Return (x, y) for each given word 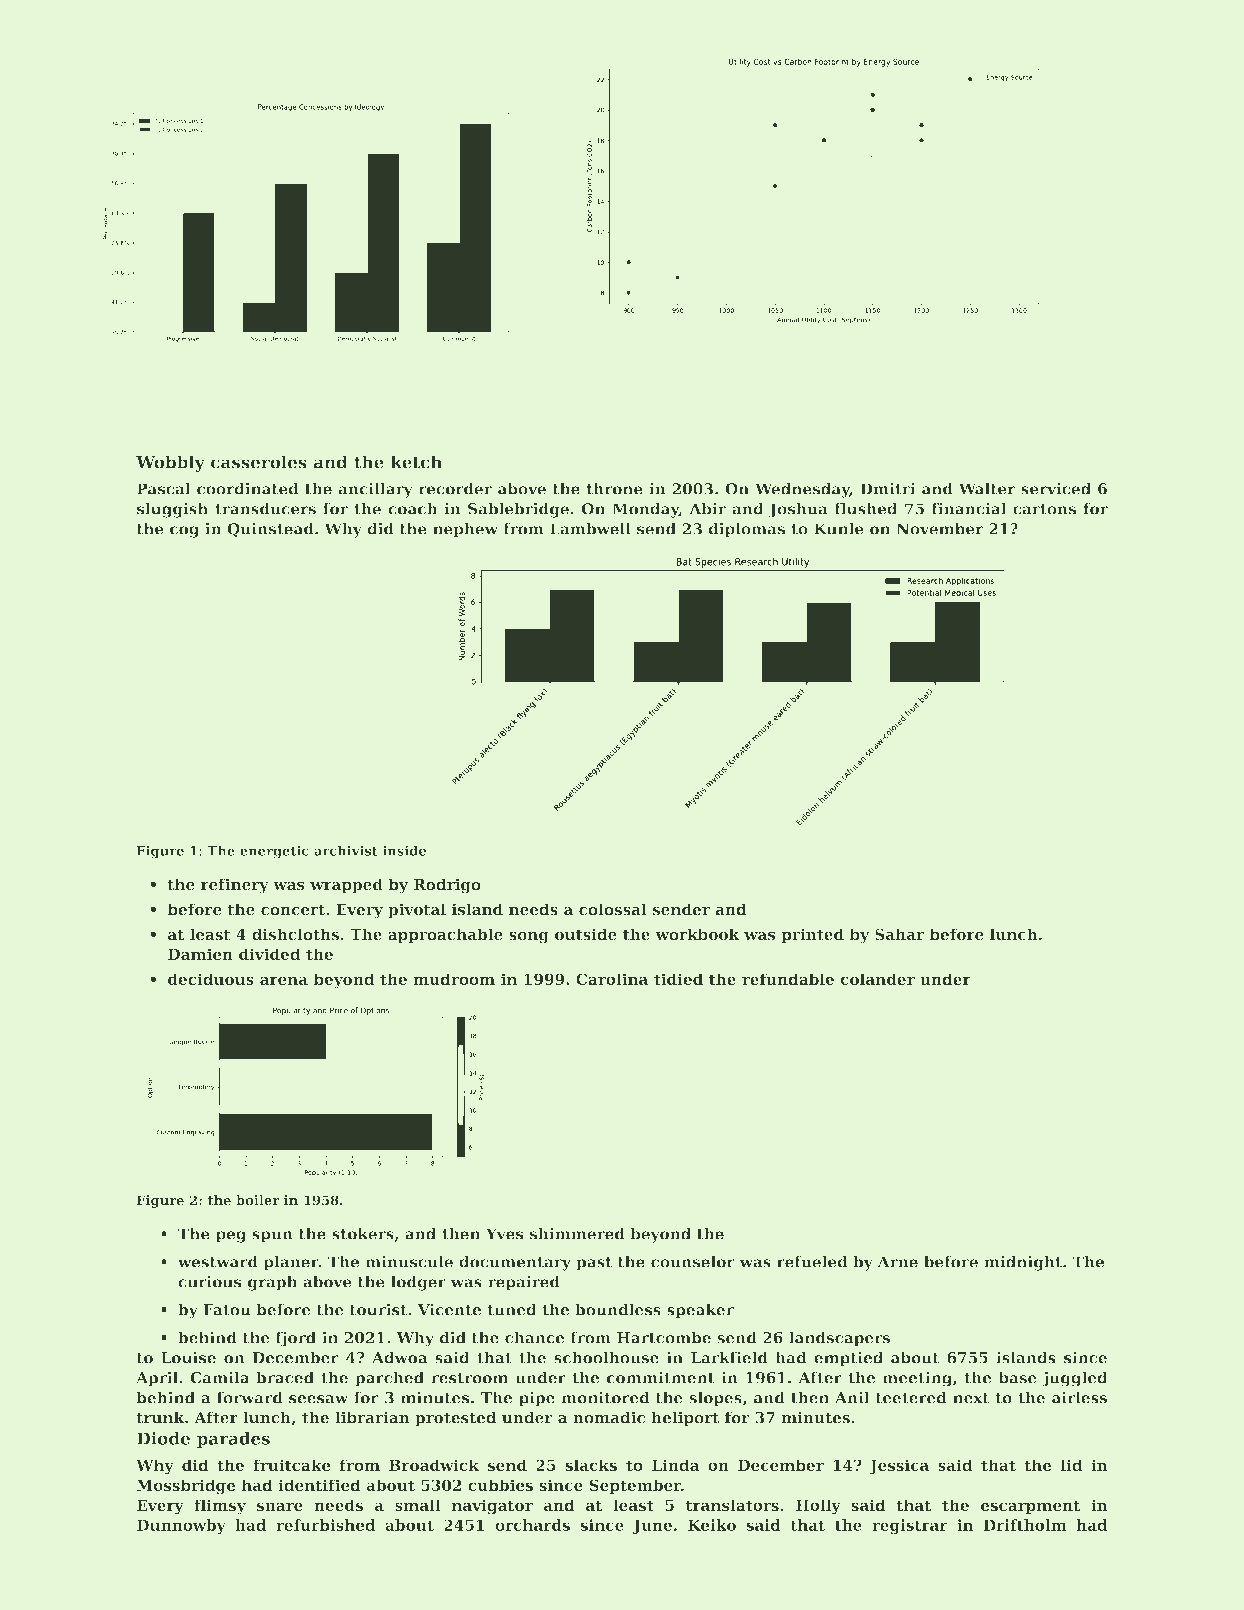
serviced (1056, 489)
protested (455, 1419)
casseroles (259, 462)
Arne (898, 1262)
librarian (372, 1417)
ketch (416, 462)
